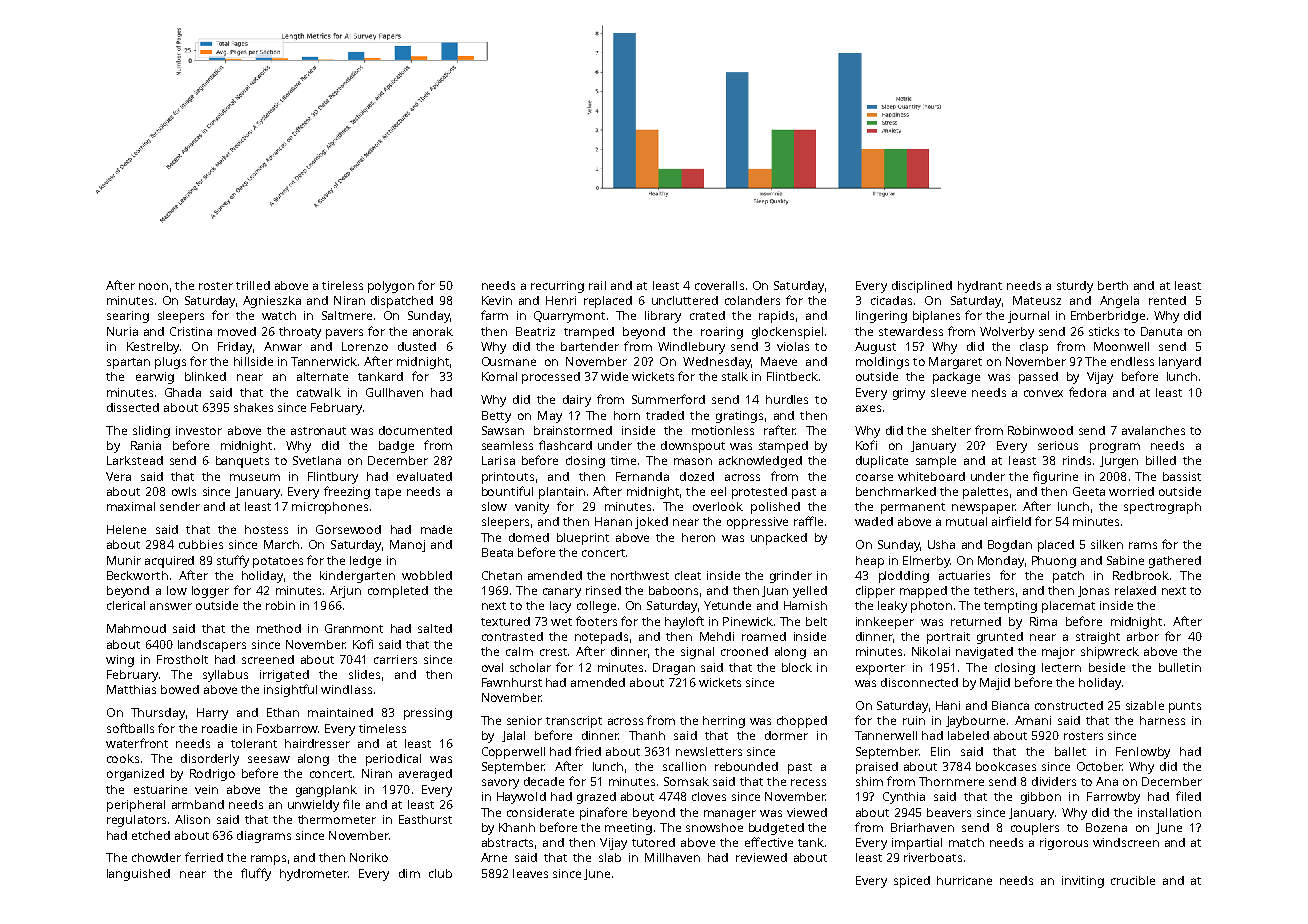 The height and width of the screenshot is (924, 1308). What do you see at coordinates (395, 659) in the screenshot?
I see `carriers` at bounding box center [395, 659].
